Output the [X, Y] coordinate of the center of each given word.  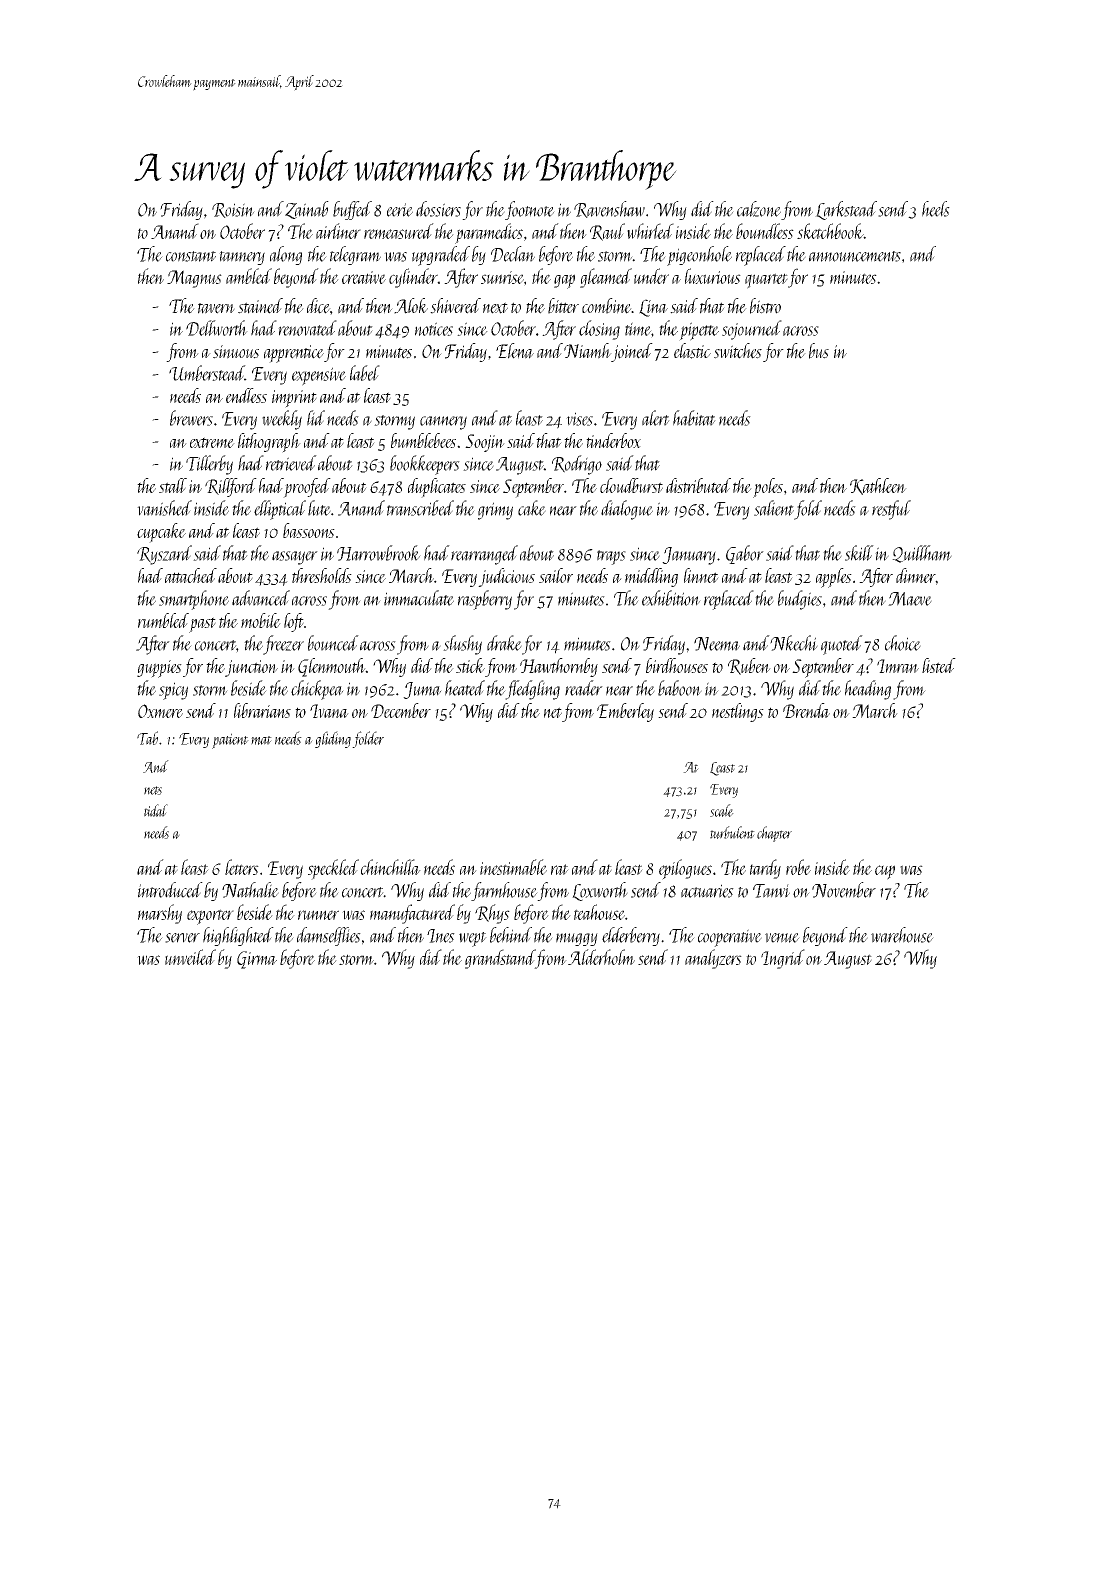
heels [936, 209]
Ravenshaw [609, 209]
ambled [249, 276]
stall [173, 485]
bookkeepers [425, 465]
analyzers [713, 959]
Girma [257, 960]
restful [891, 510]
